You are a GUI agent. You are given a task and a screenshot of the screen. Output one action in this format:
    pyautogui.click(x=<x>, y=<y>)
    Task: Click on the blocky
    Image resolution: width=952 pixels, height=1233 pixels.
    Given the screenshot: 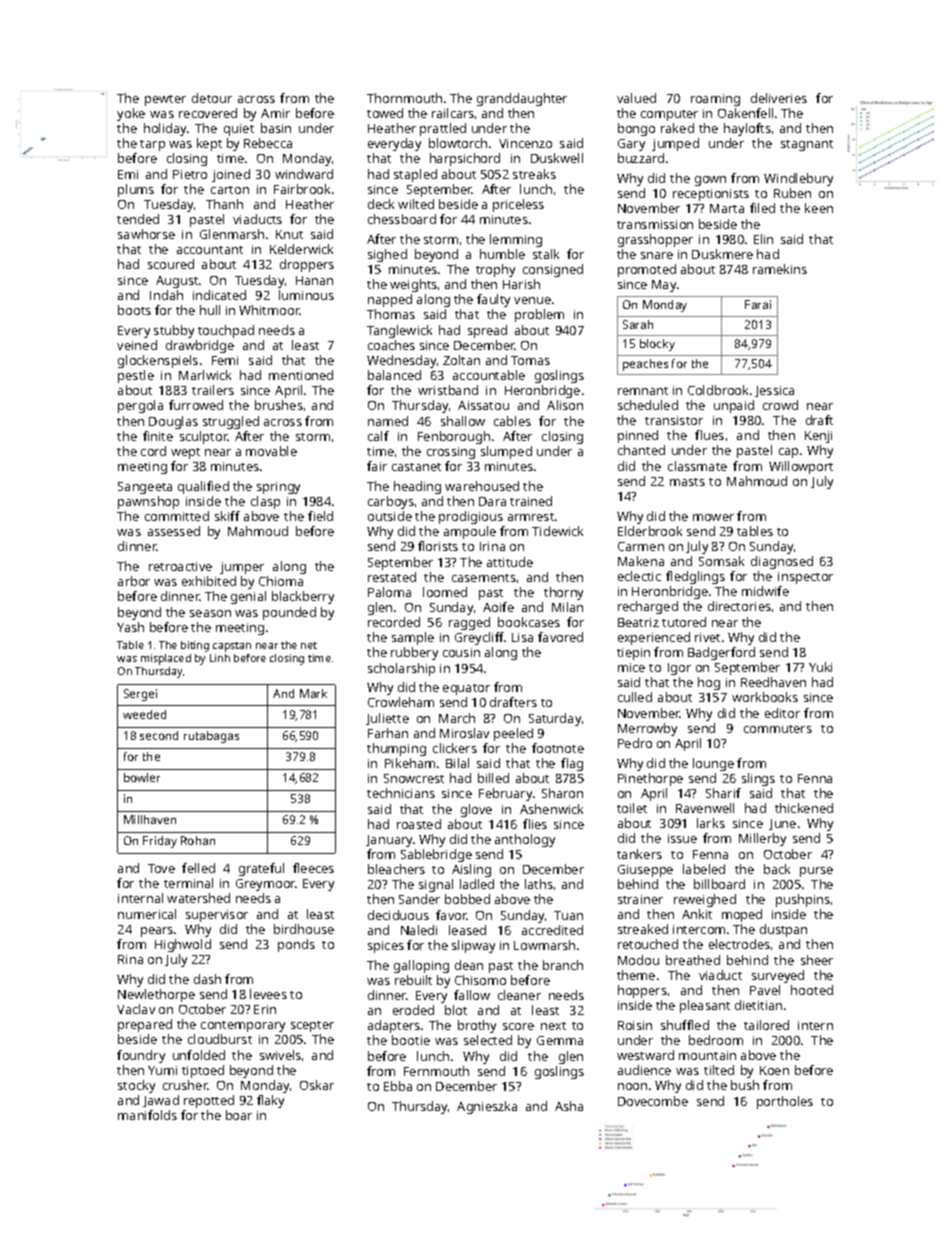 What is the action you would take?
    pyautogui.click(x=657, y=345)
